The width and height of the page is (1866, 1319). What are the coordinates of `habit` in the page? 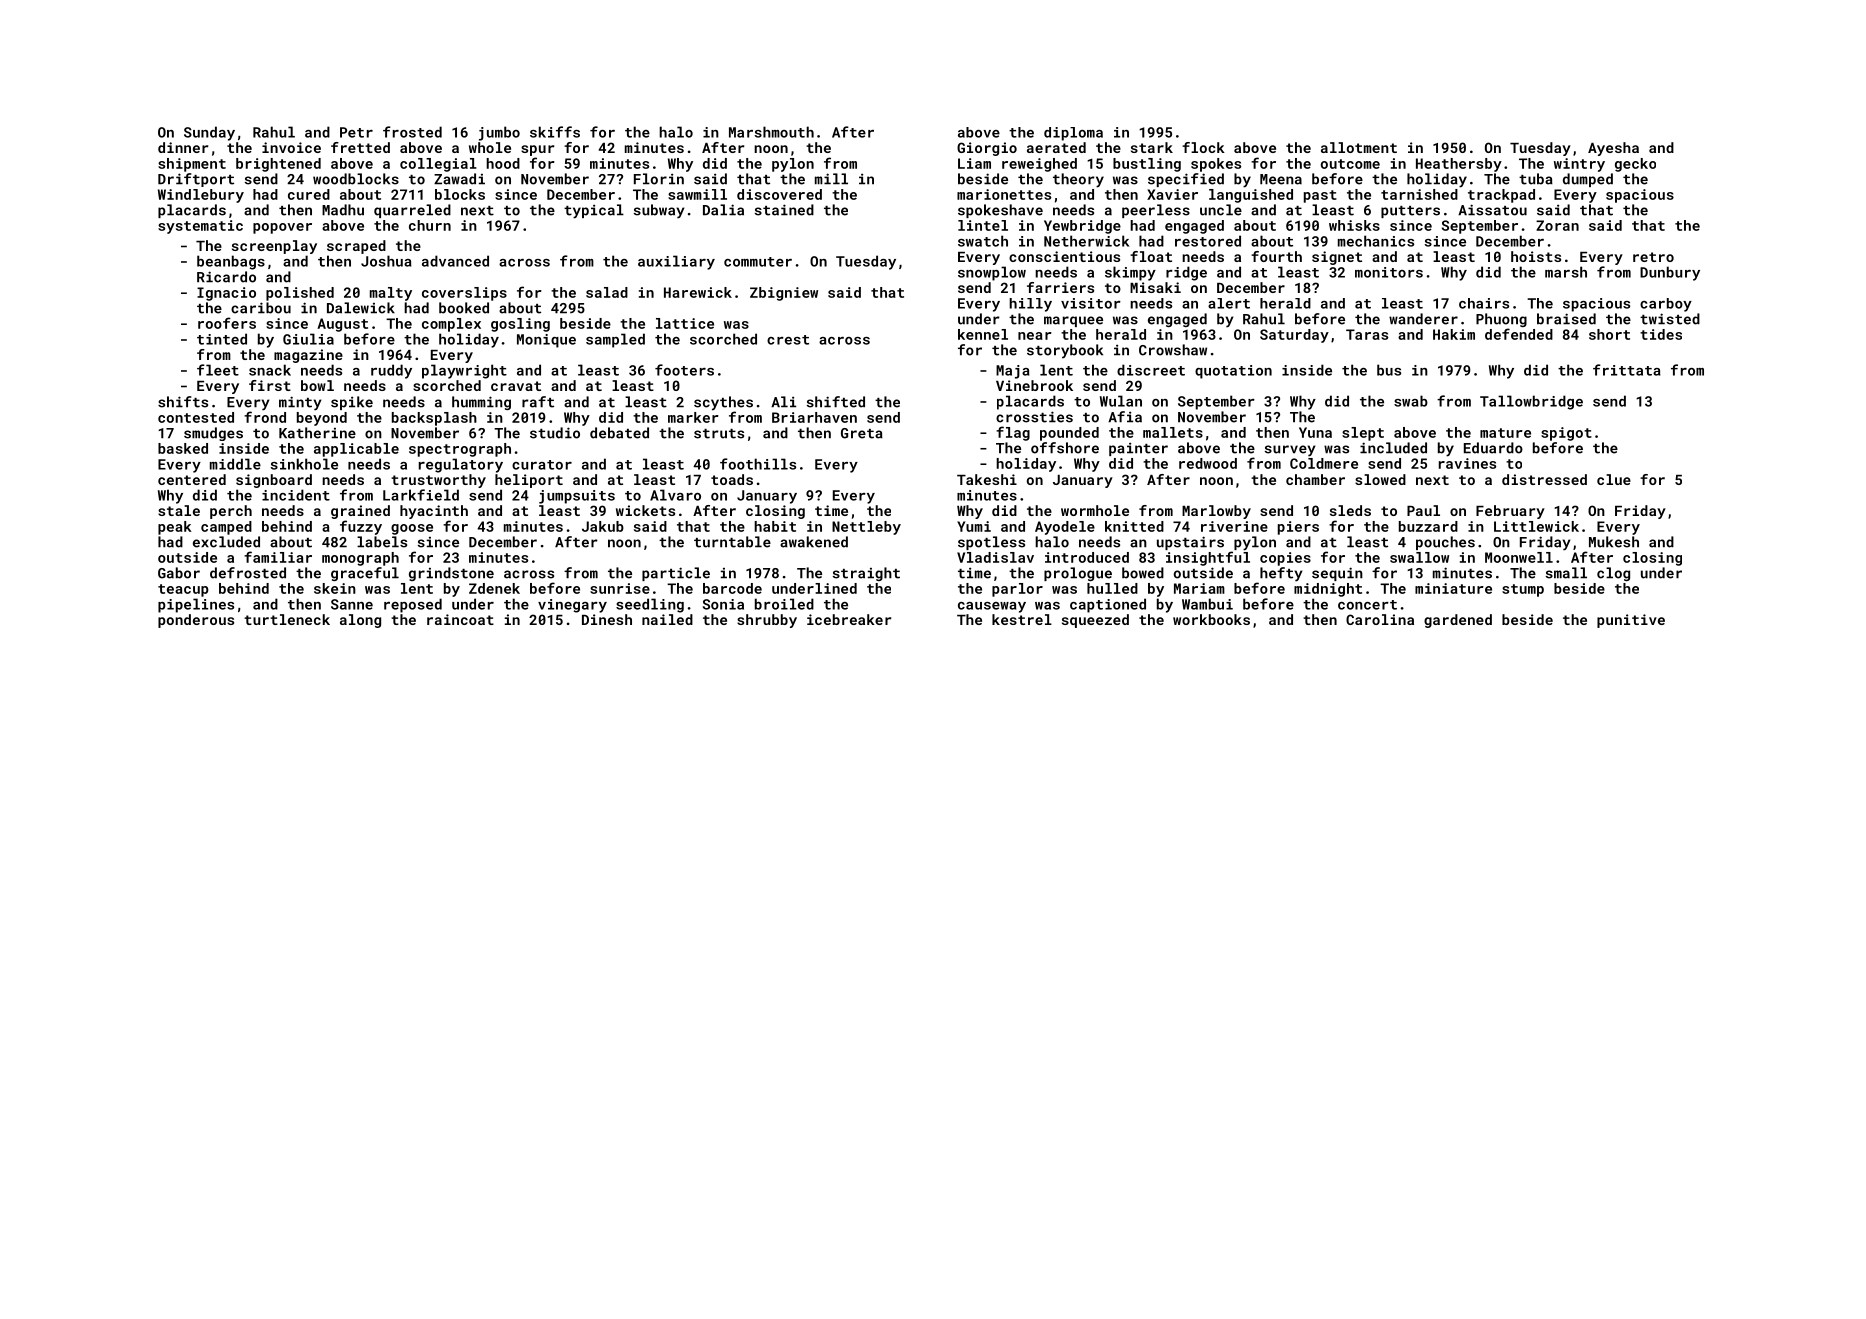 It's located at (775, 526).
